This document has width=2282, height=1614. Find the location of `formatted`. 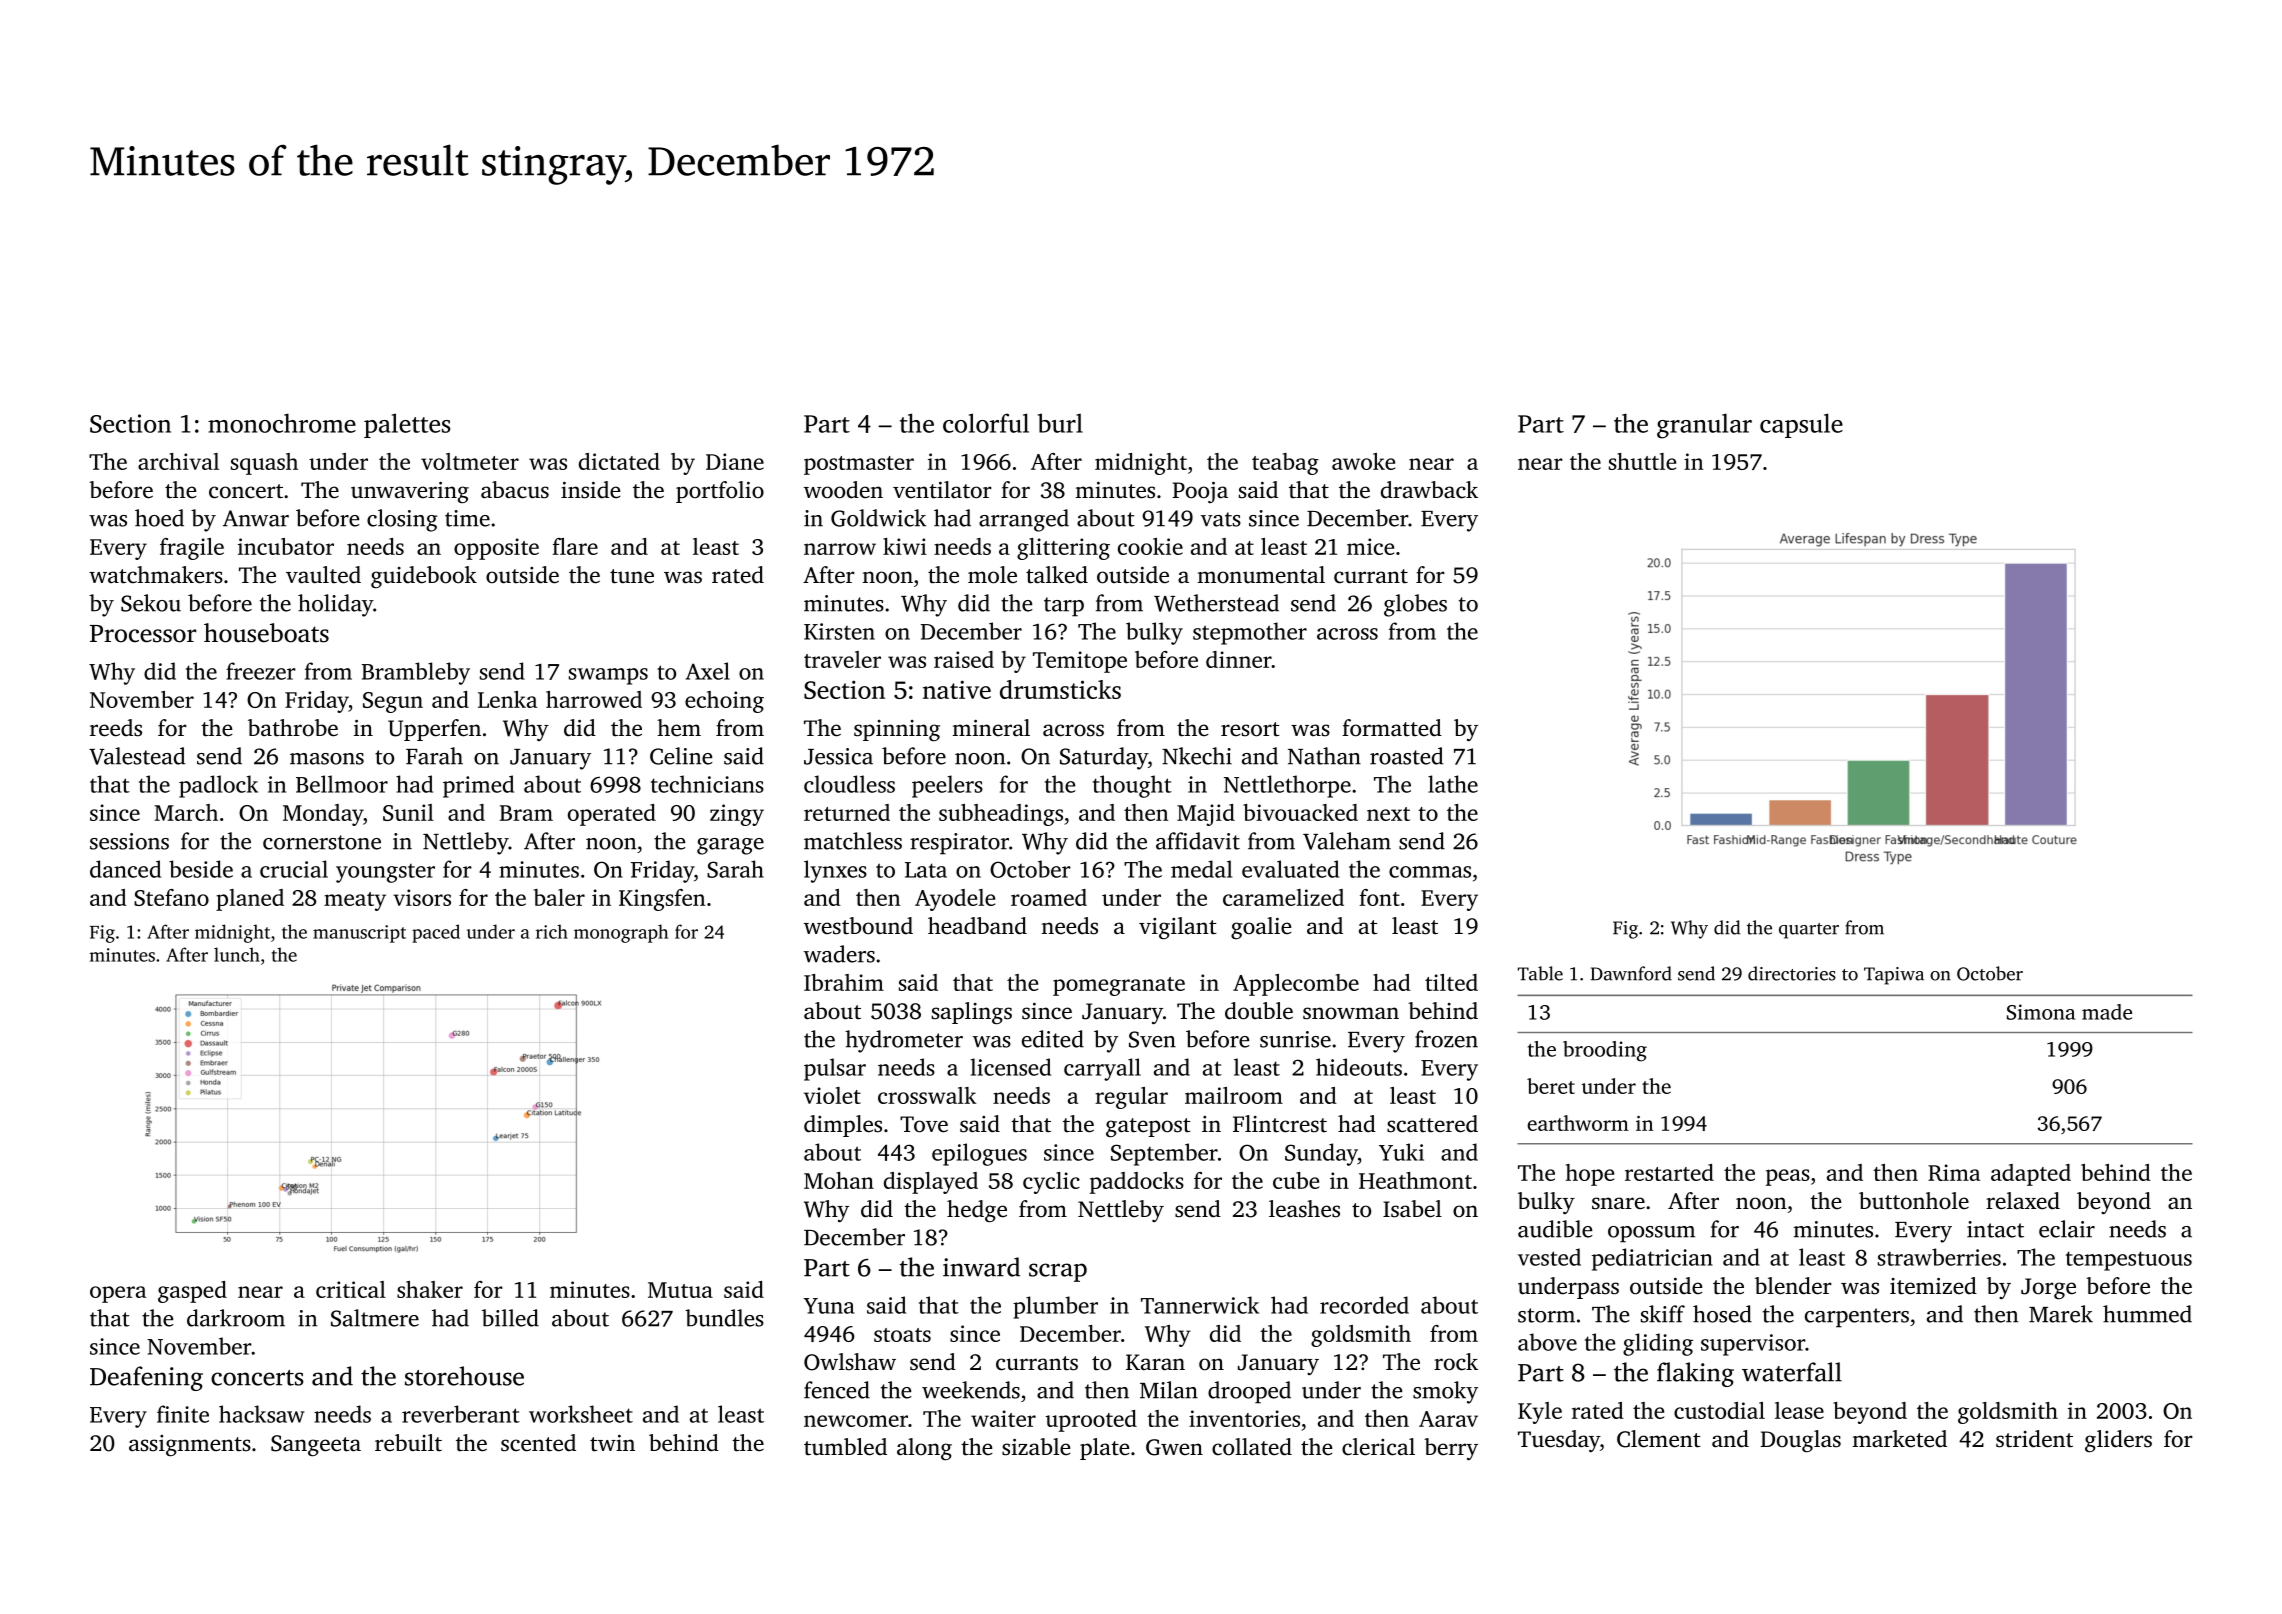

formatted is located at coordinates (1392, 728).
